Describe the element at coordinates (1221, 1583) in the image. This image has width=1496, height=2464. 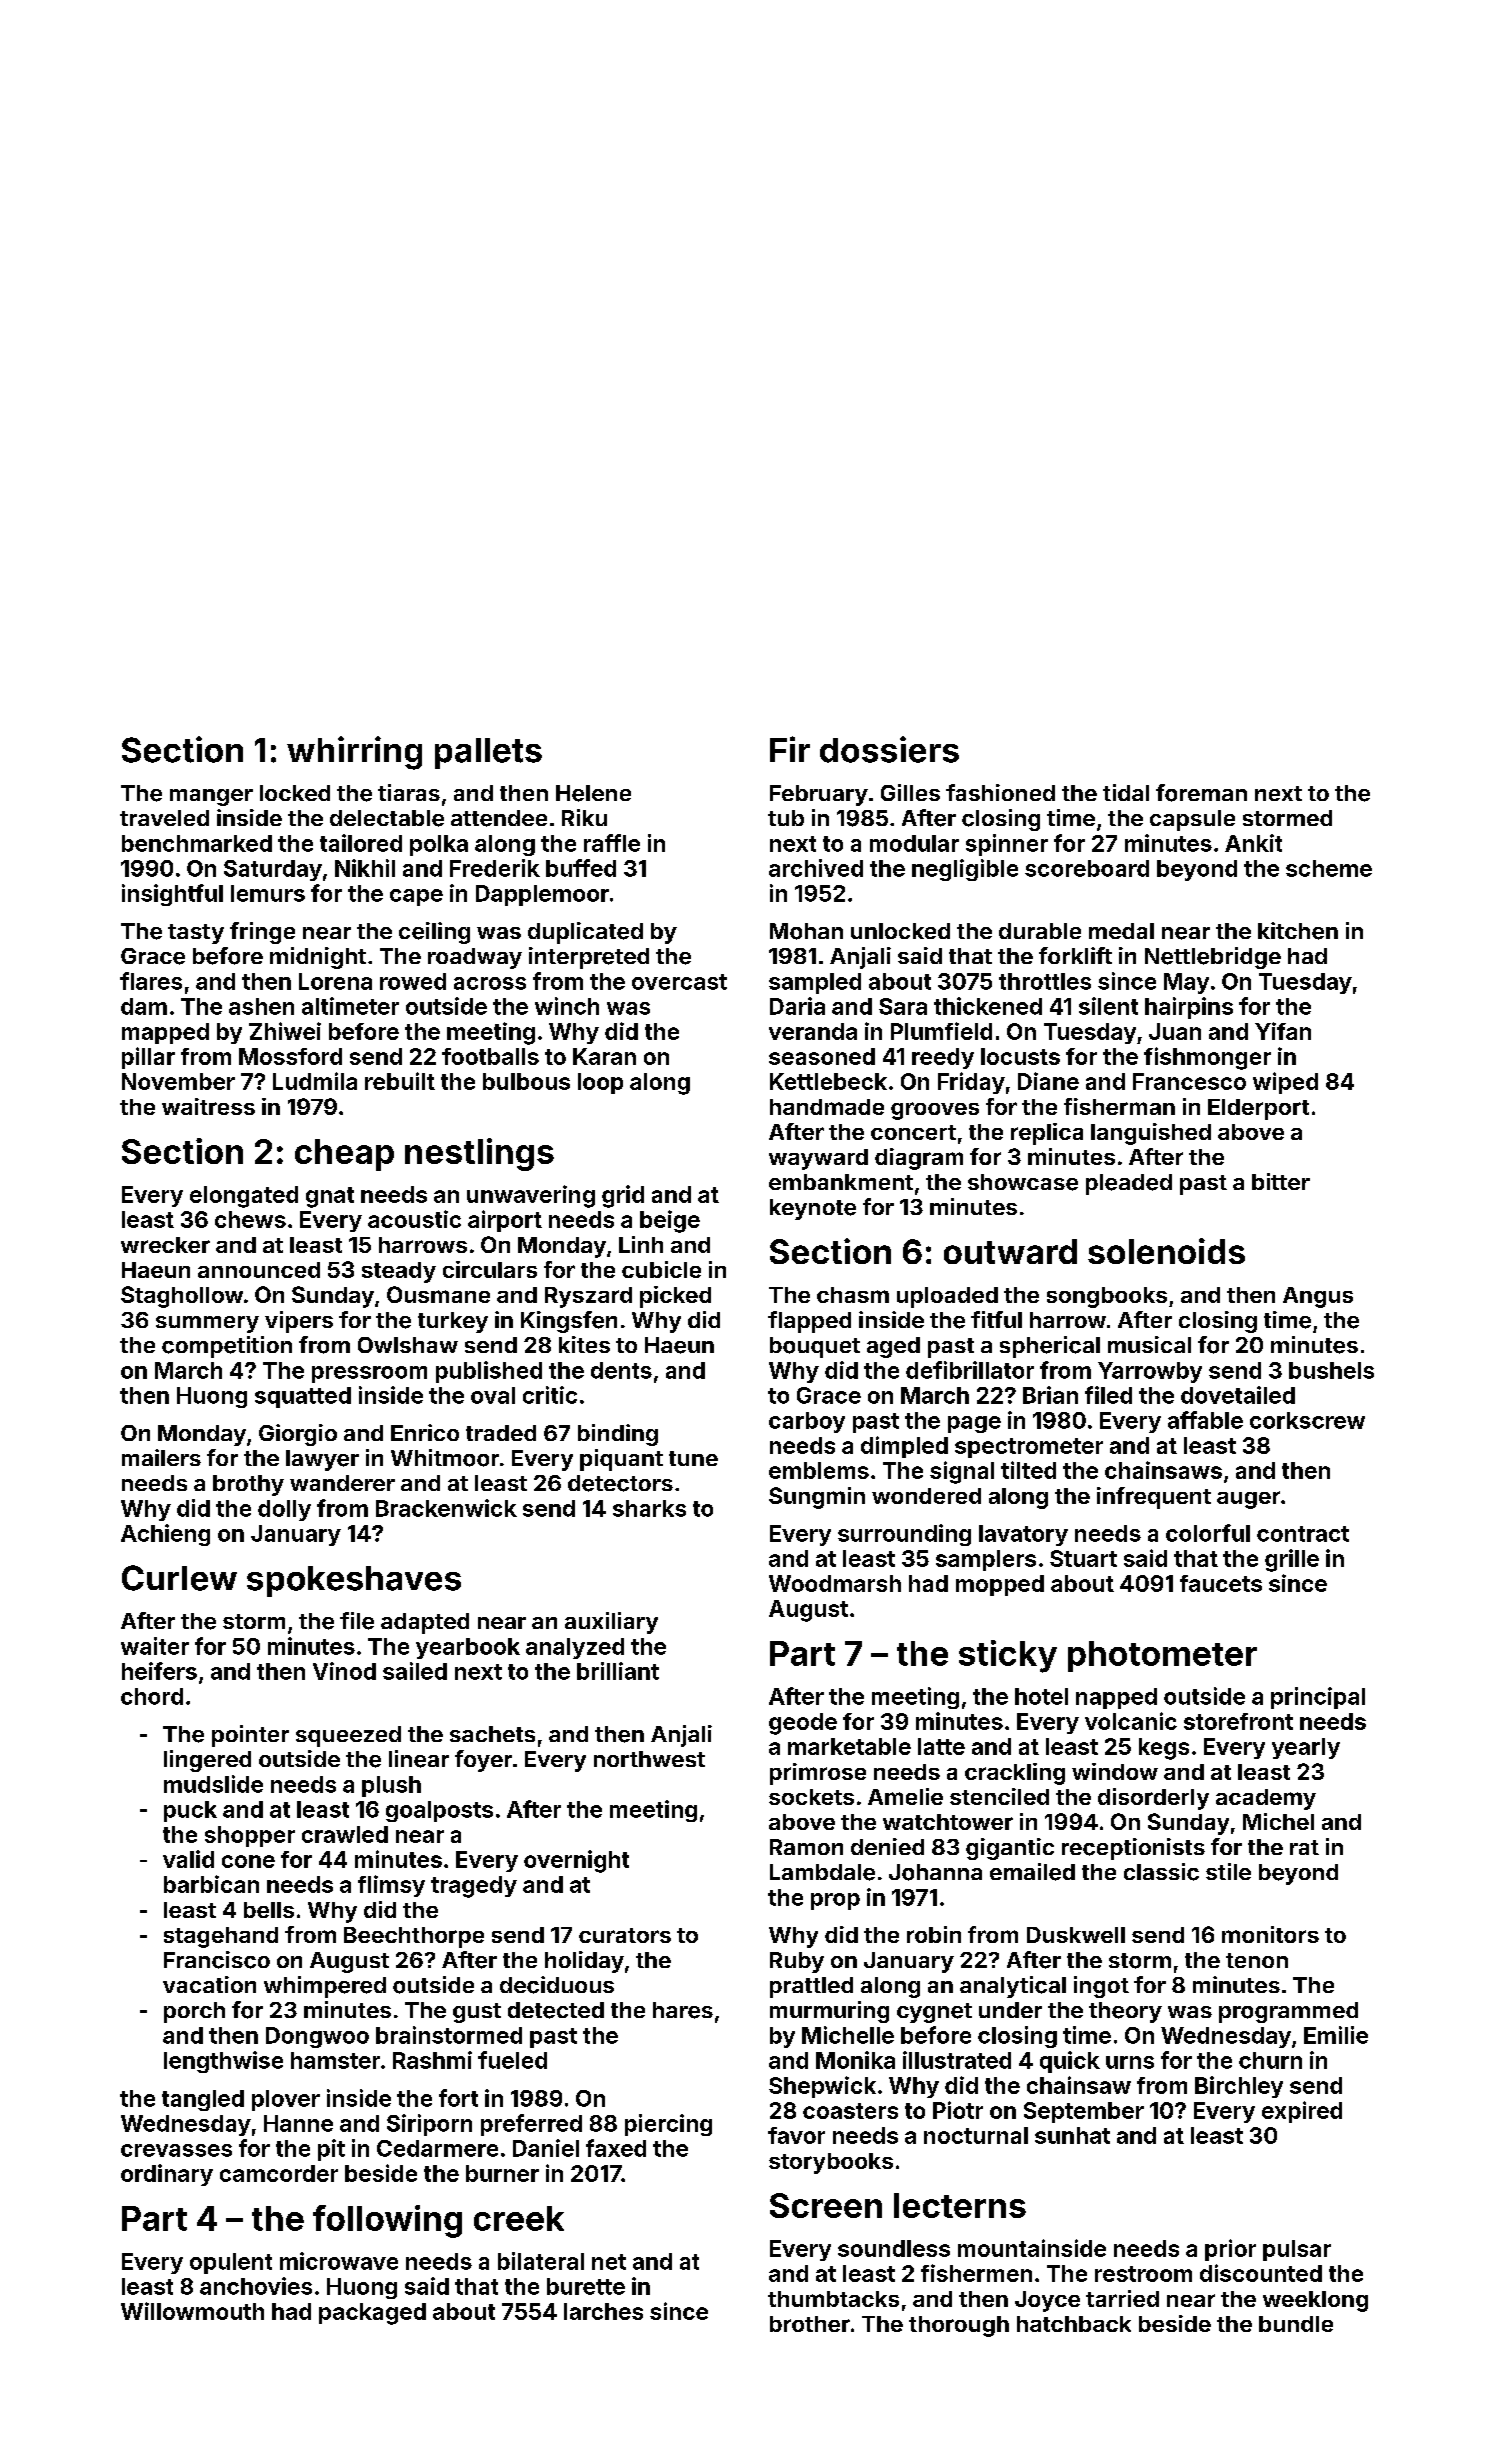
I see `faucets` at that location.
